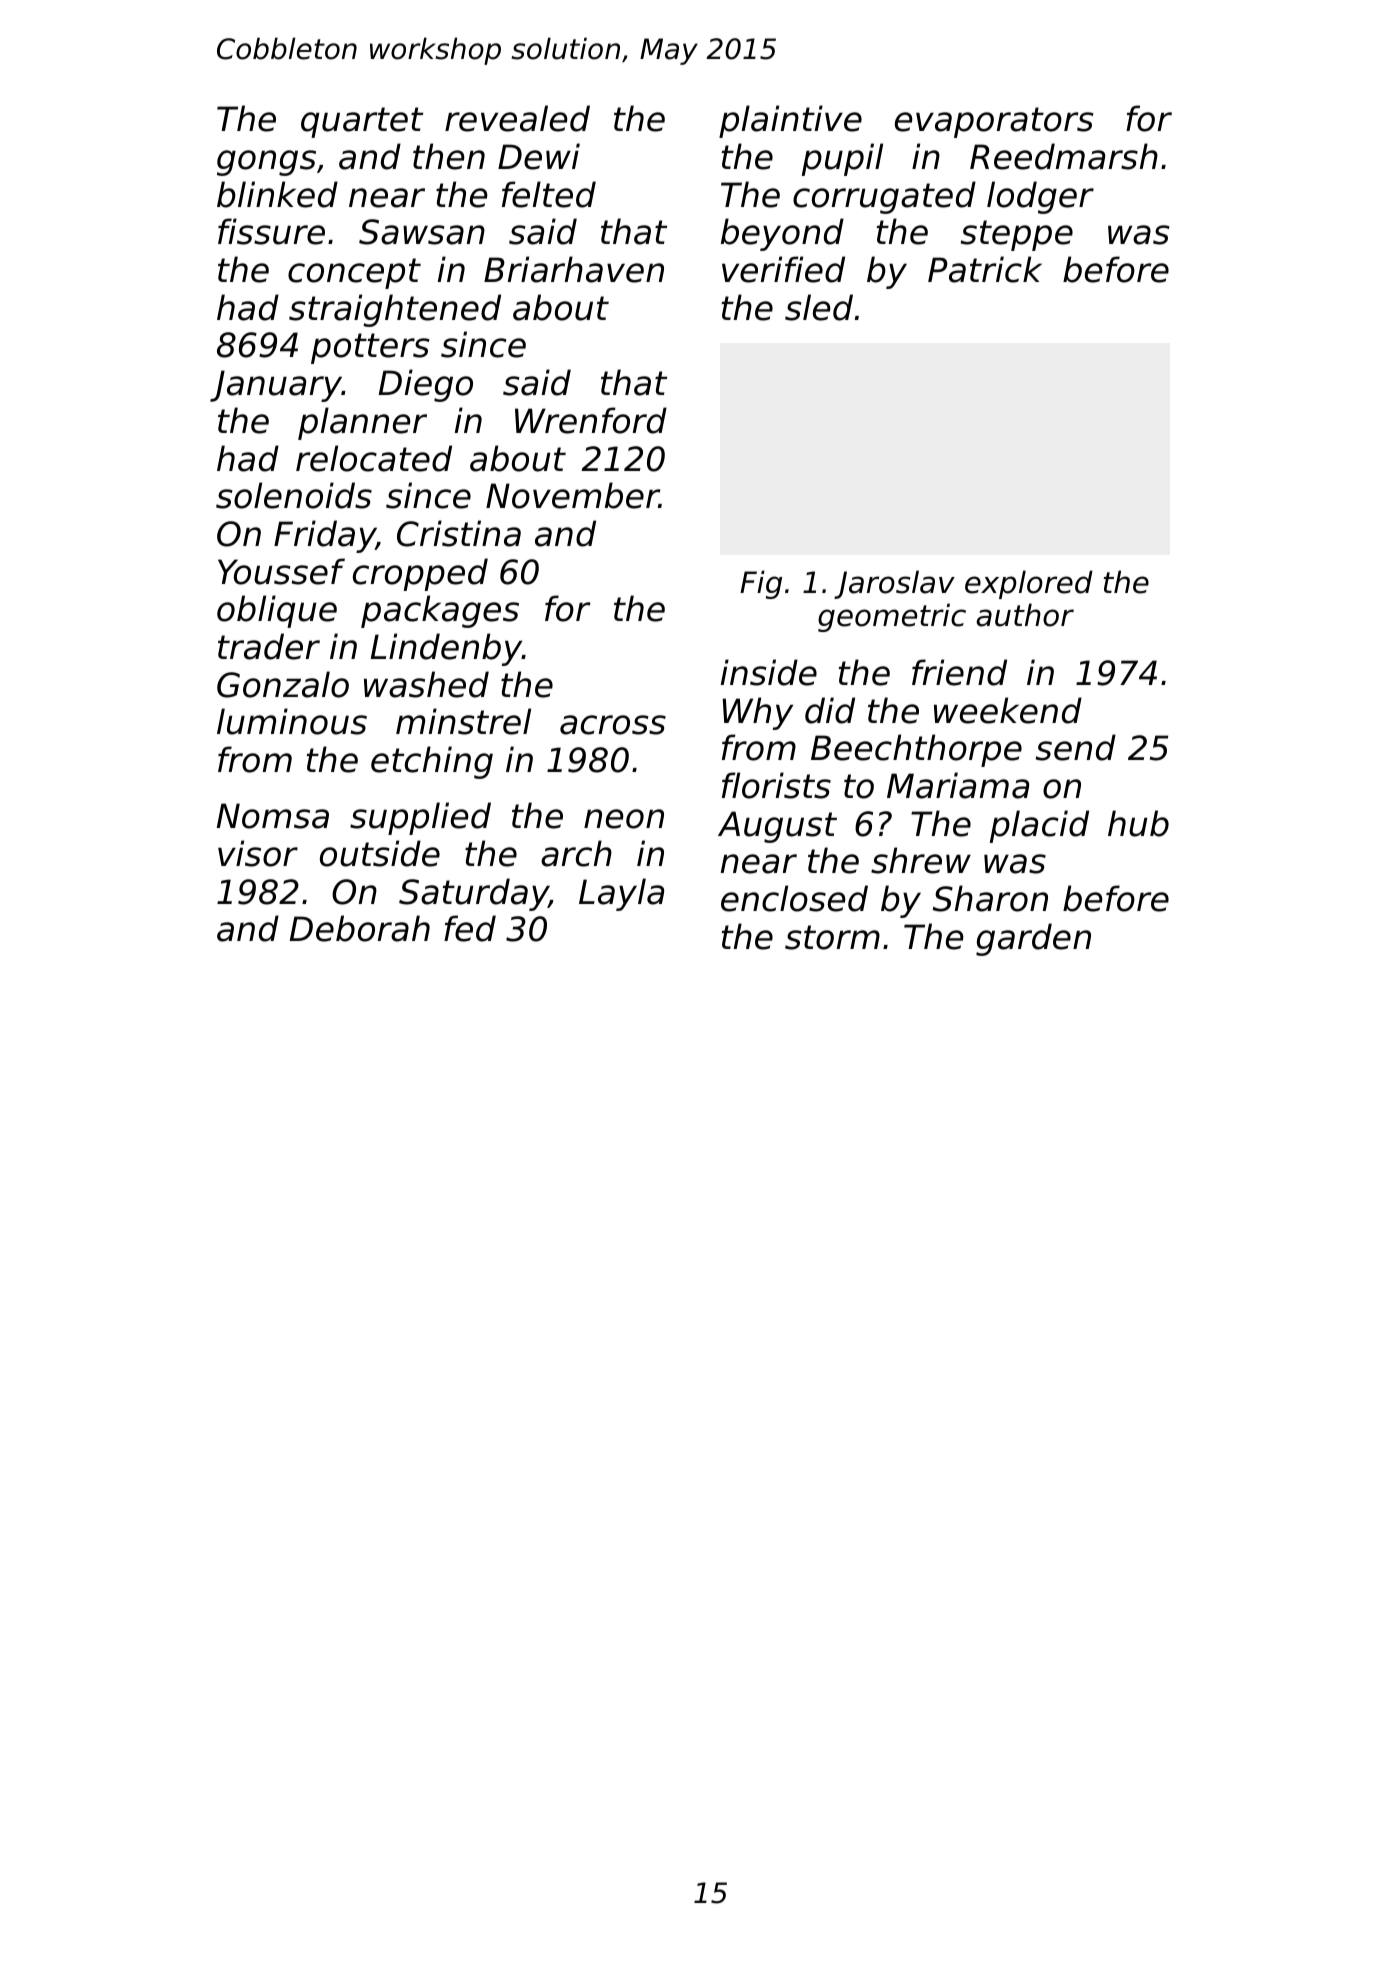  I want to click on Reedmarsh, so click(1064, 156).
